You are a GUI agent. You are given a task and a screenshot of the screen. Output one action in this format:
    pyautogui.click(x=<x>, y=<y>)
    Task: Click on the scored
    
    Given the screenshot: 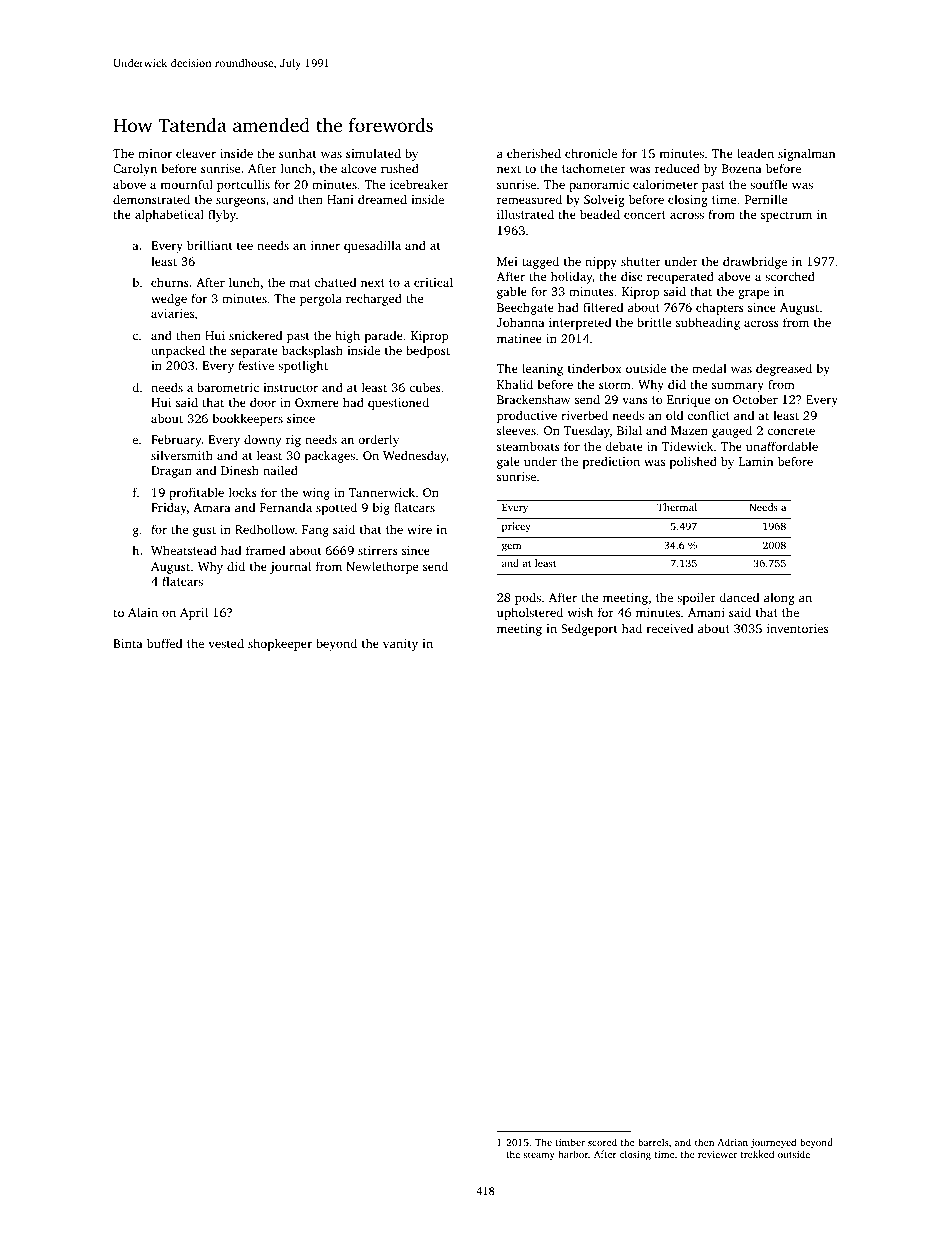 What is the action you would take?
    pyautogui.click(x=602, y=1142)
